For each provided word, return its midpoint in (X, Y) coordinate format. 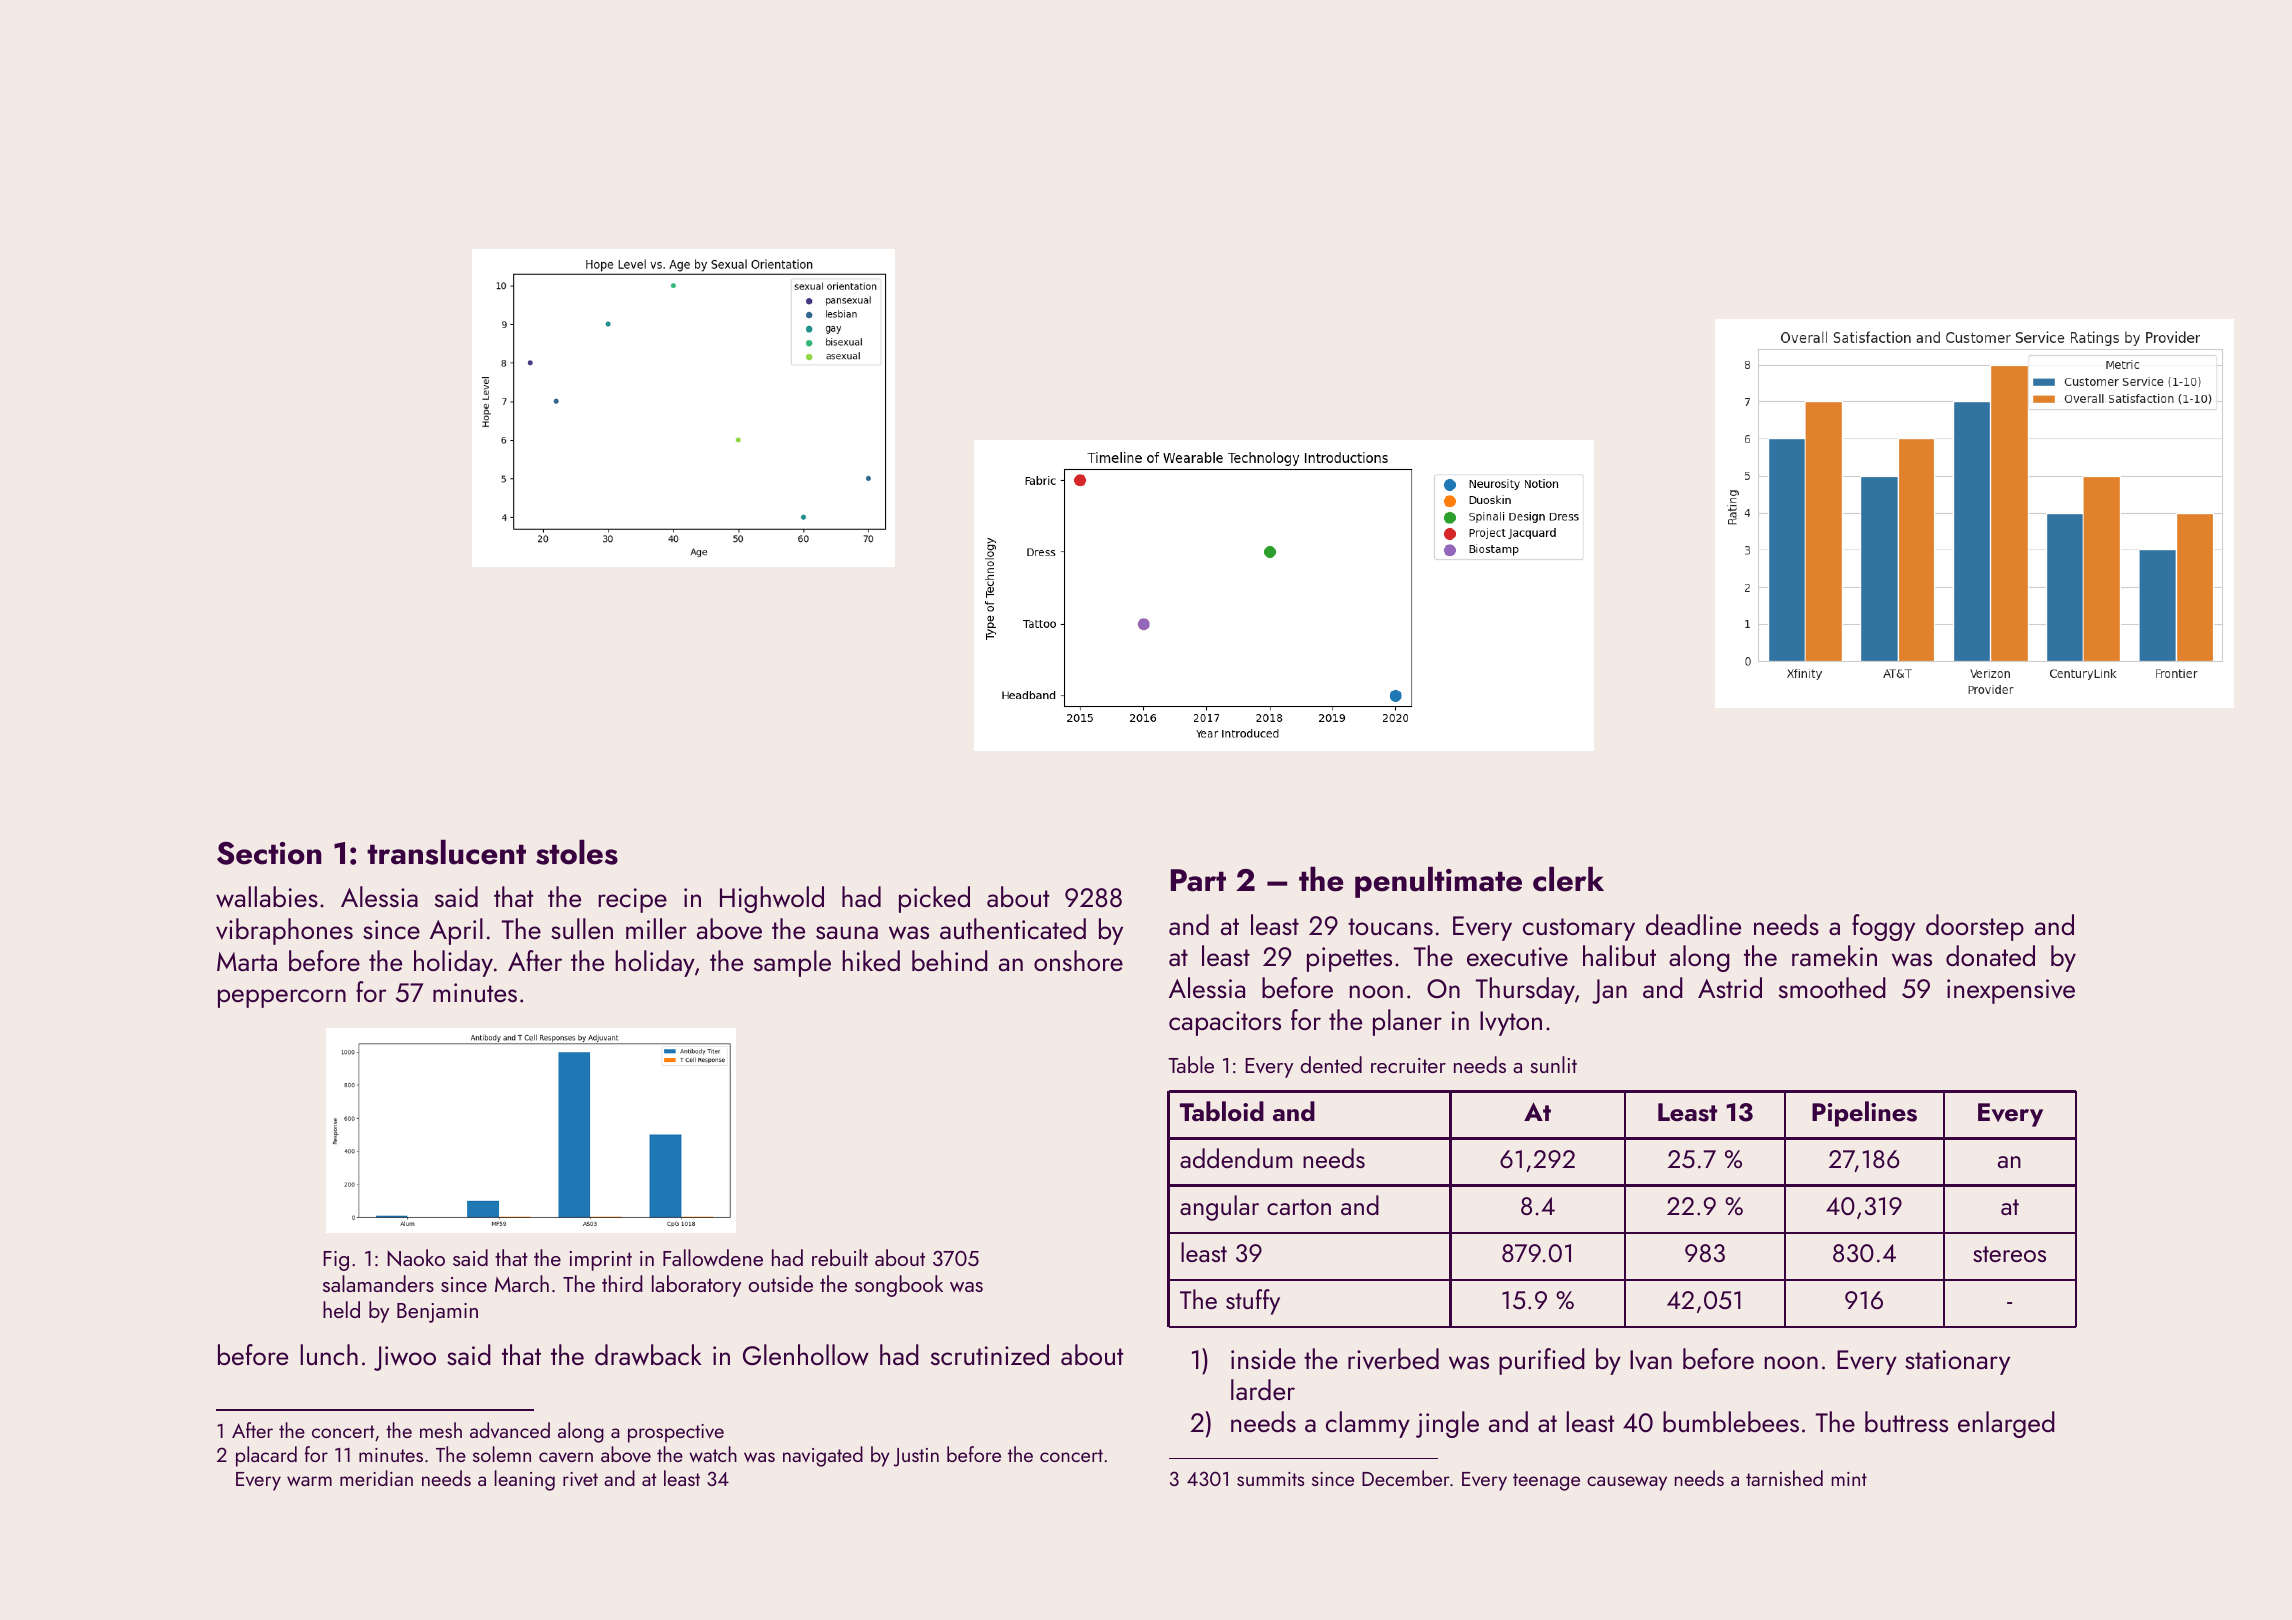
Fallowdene (713, 1257)
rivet (580, 1479)
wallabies (267, 897)
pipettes (1349, 959)
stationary (1957, 1362)
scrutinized (990, 1354)
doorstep (1975, 927)
